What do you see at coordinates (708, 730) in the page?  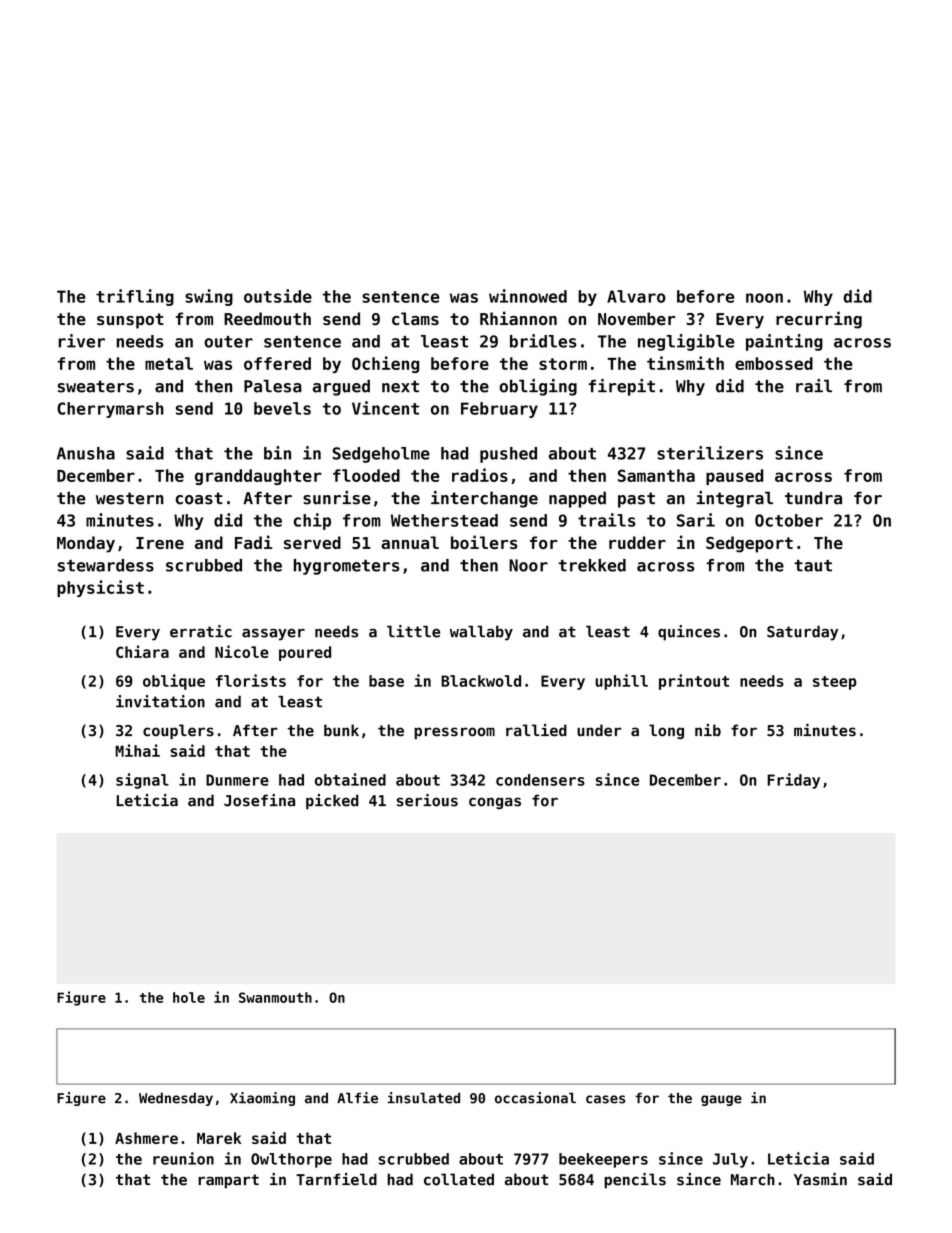 I see `nib` at bounding box center [708, 730].
